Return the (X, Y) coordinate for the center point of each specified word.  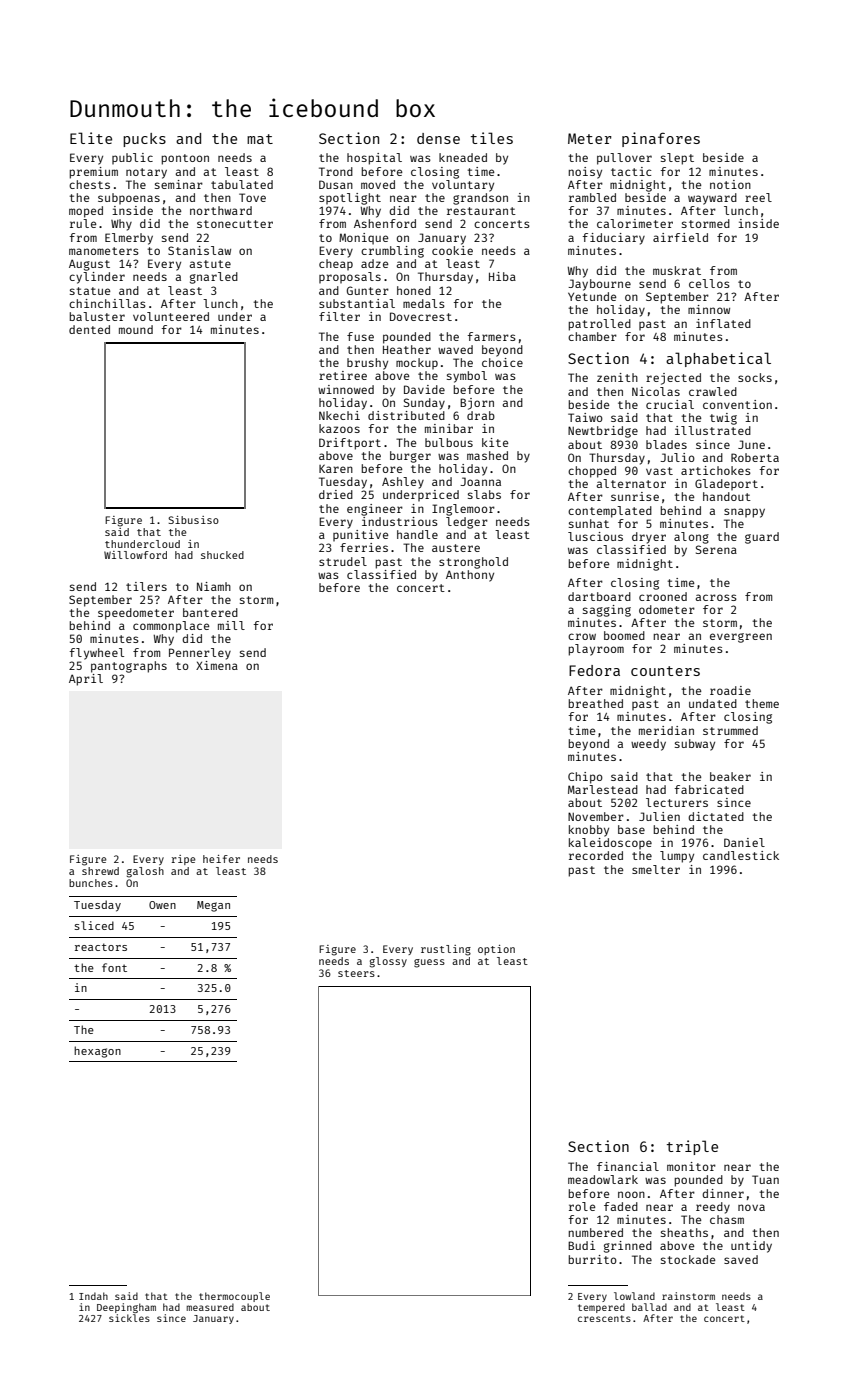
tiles (492, 138)
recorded (596, 855)
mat (260, 139)
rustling (446, 950)
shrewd (100, 871)
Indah (93, 1296)
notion (730, 184)
